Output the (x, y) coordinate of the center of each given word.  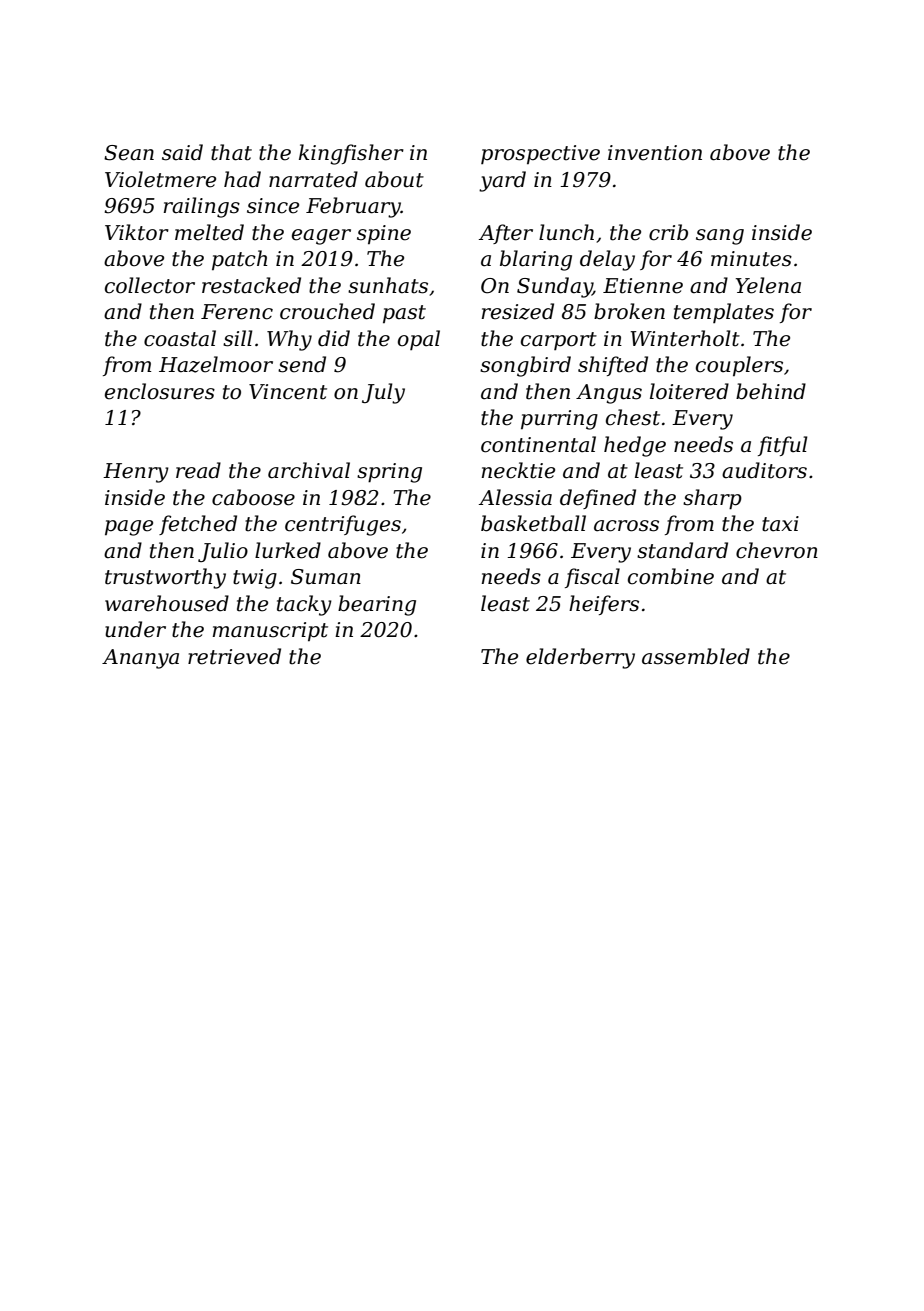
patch (239, 260)
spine (384, 234)
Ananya (140, 659)
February (353, 207)
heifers (604, 605)
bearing (377, 605)
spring (389, 473)
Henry (136, 473)
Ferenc (237, 312)
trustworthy (165, 578)
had (242, 179)
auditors (764, 470)
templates (724, 313)
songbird (525, 366)
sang (720, 237)
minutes (751, 259)
